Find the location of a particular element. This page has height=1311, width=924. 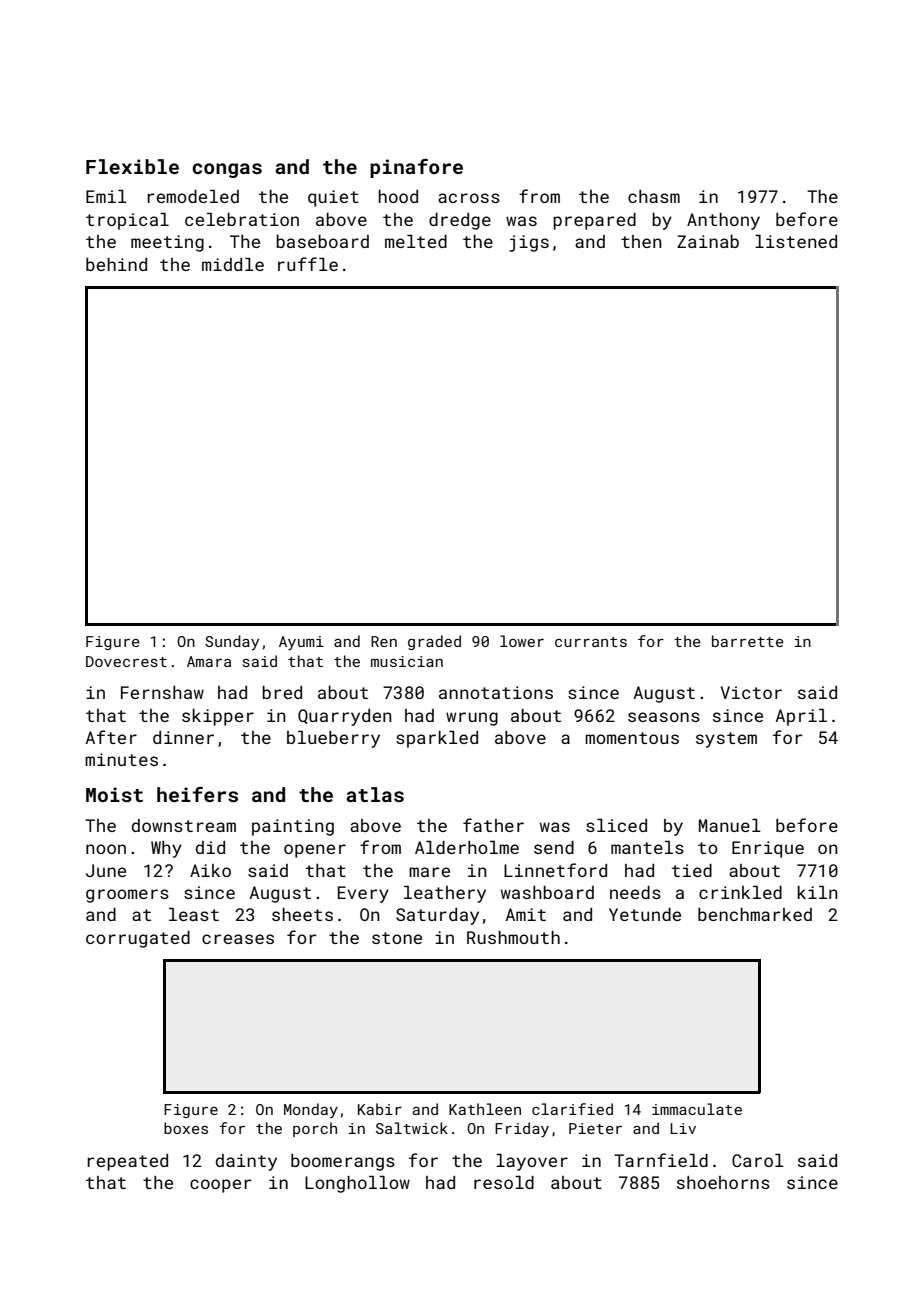

immaculate is located at coordinates (697, 1109).
